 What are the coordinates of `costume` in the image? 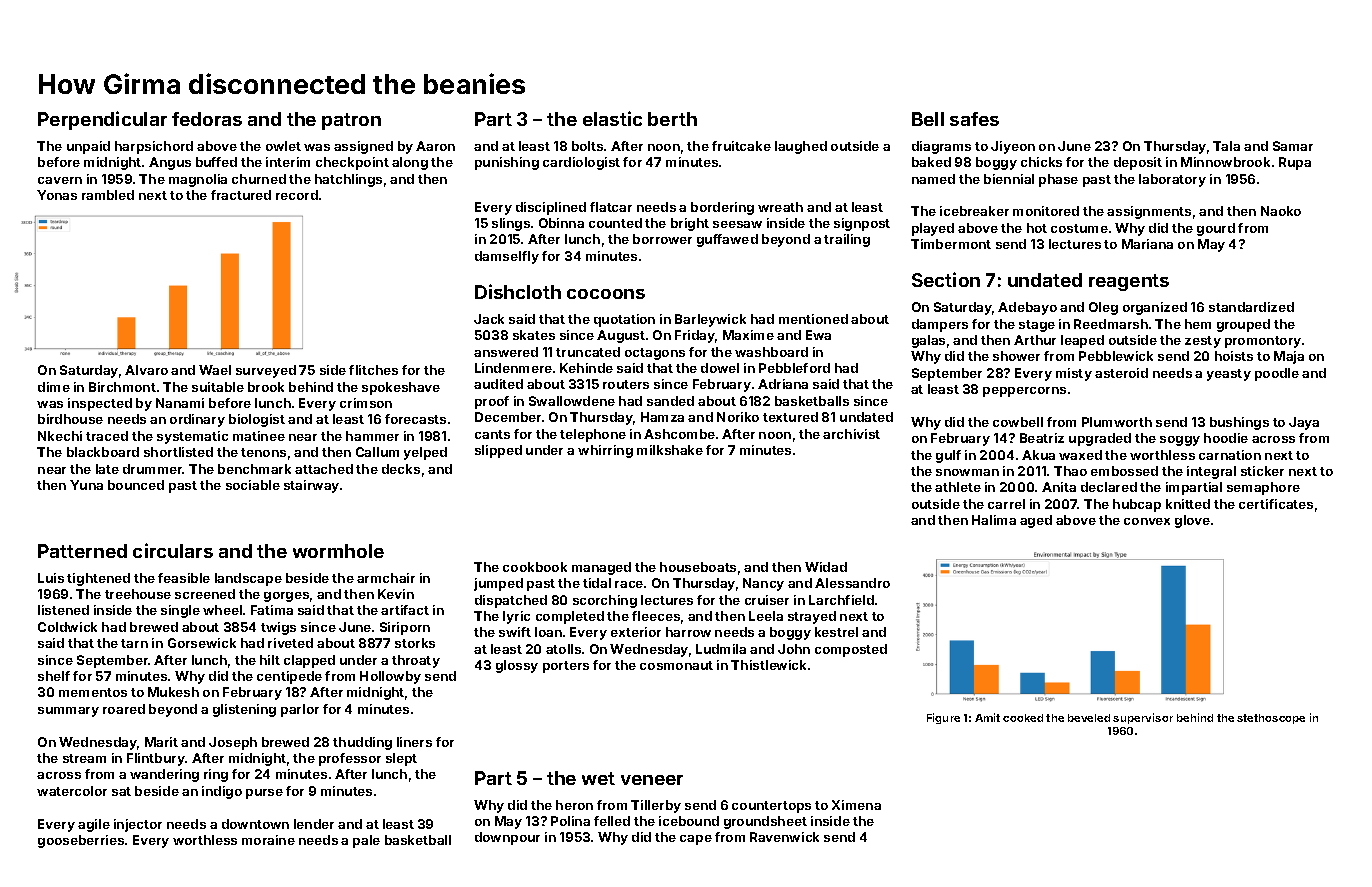 It's located at (1079, 228).
